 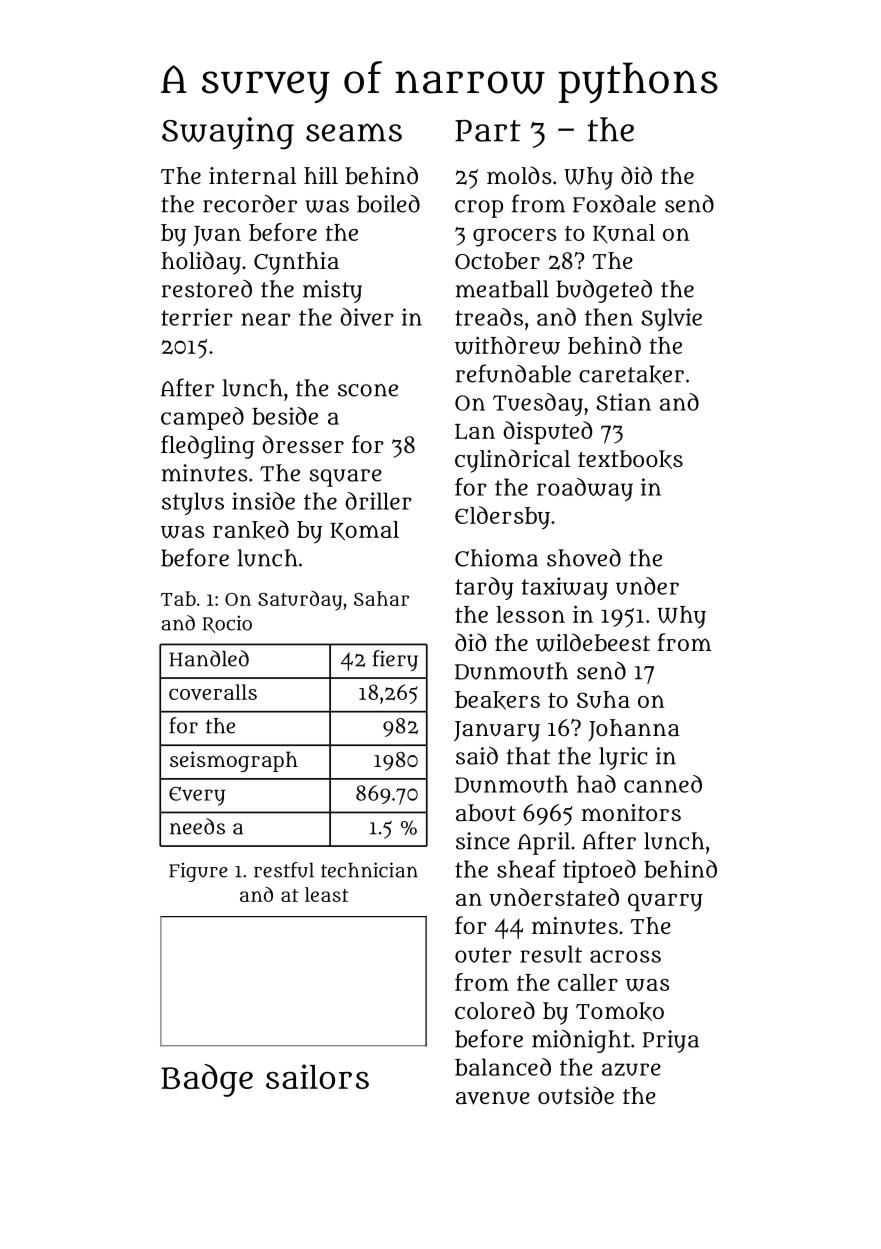 What do you see at coordinates (671, 319) in the document?
I see `Sylvie` at bounding box center [671, 319].
